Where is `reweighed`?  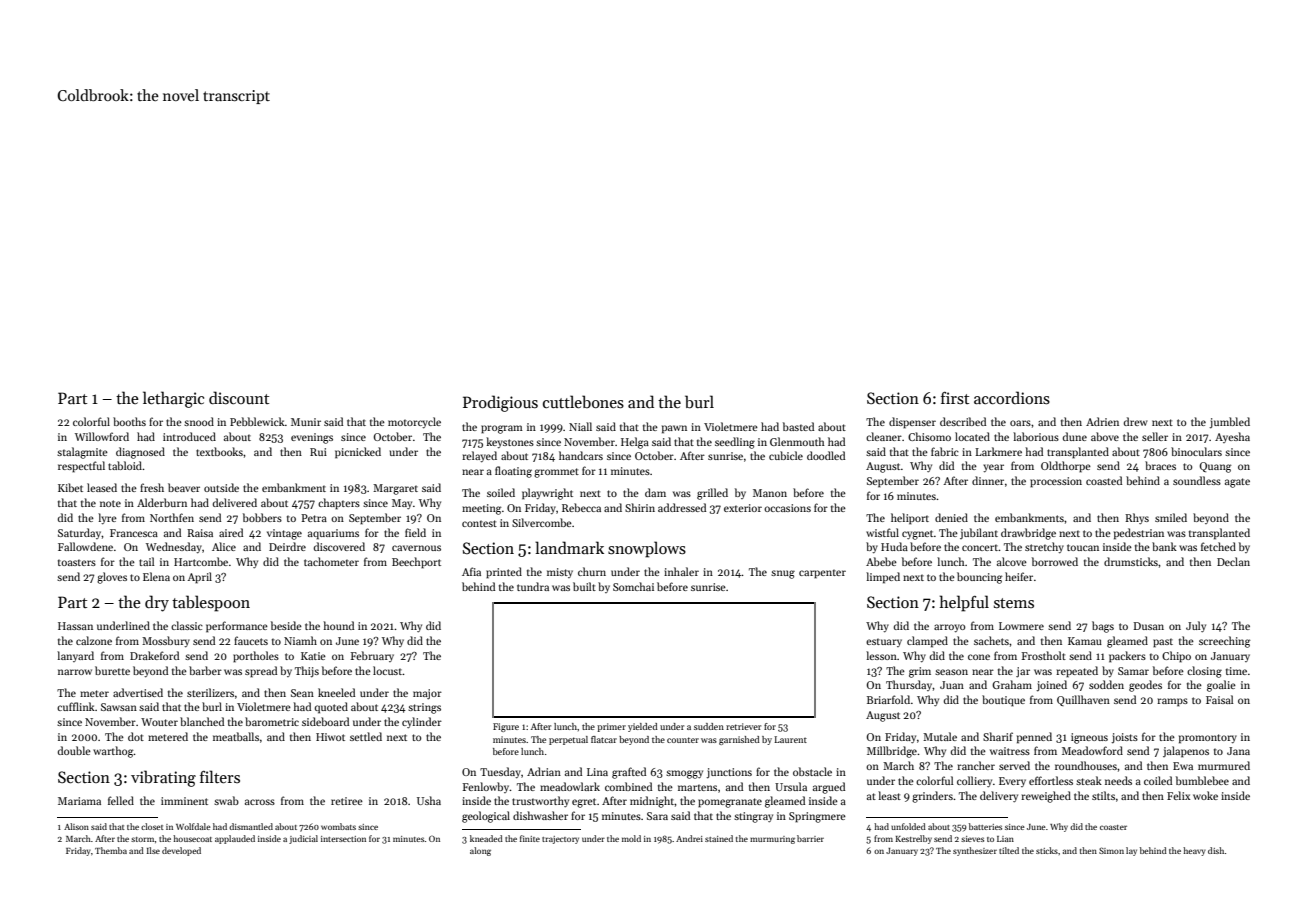 reweighed is located at coordinates (1046, 797).
